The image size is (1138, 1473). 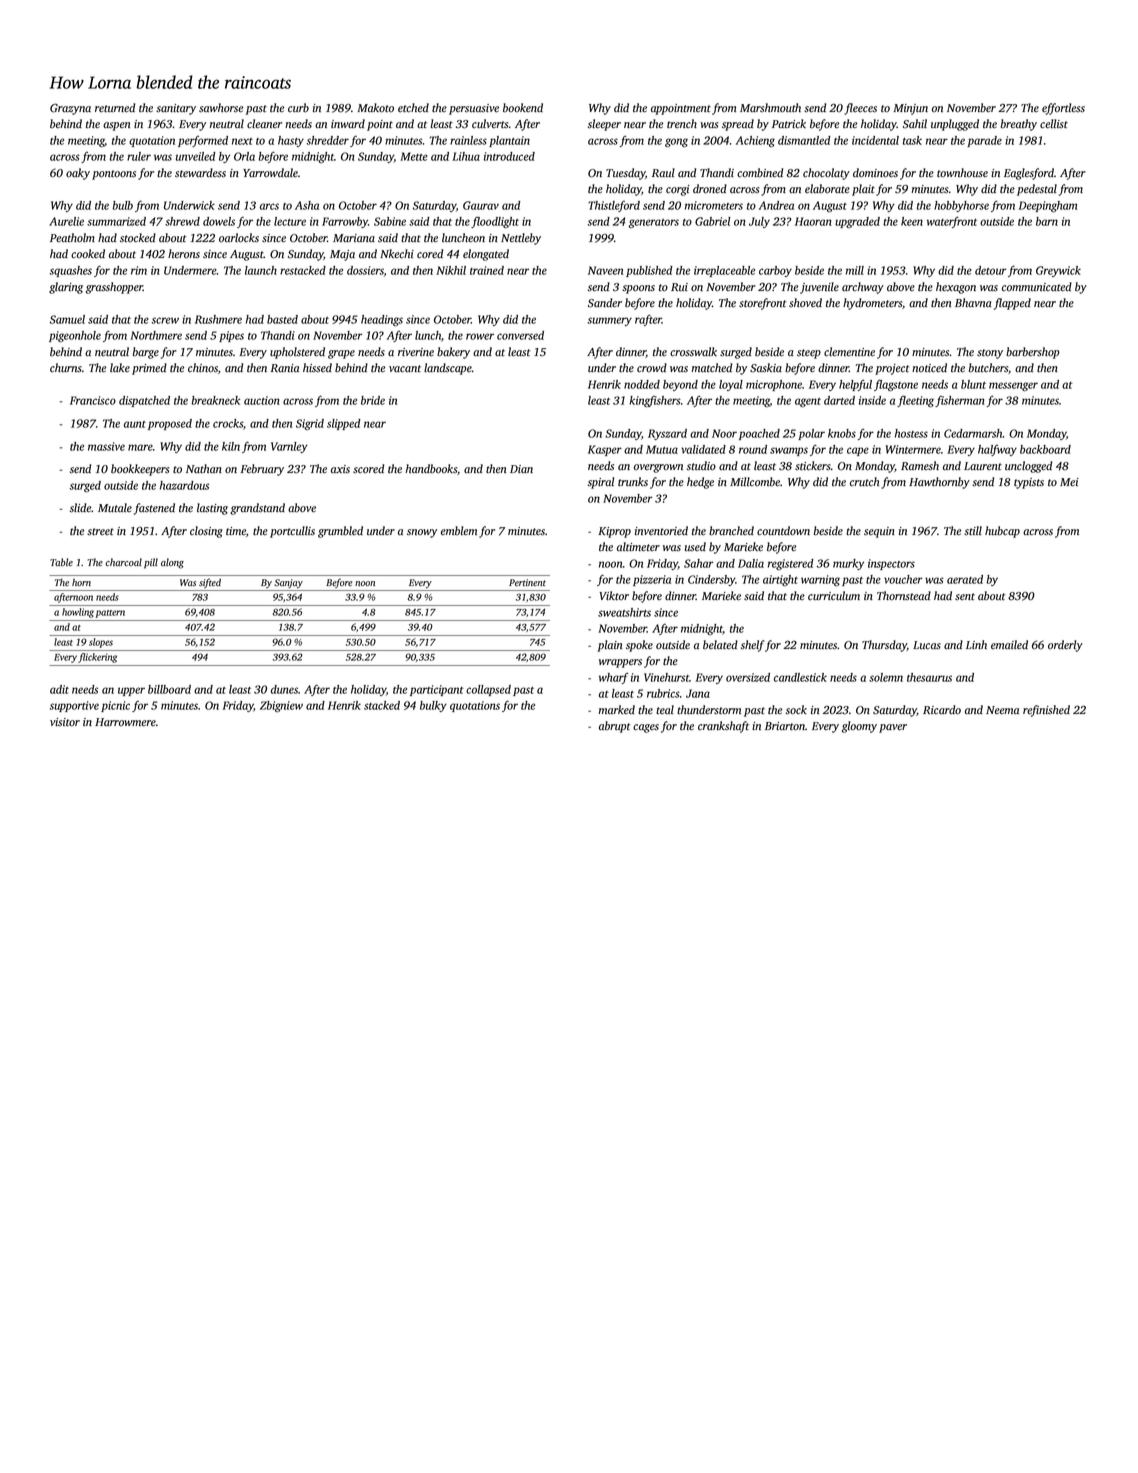 I want to click on effortless, so click(x=1063, y=109).
